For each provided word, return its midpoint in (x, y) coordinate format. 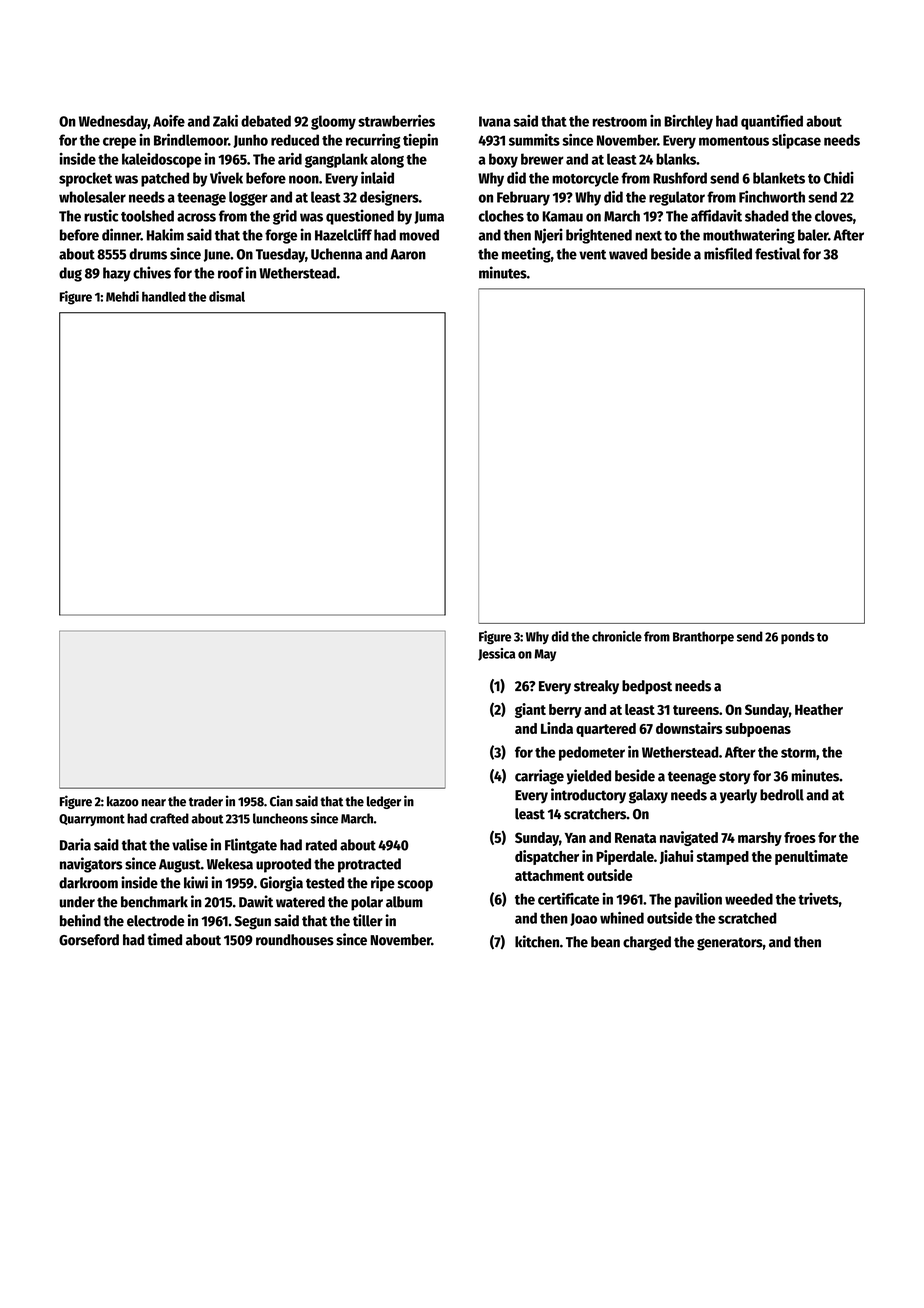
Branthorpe (703, 637)
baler (813, 235)
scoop (415, 886)
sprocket (85, 179)
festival (777, 253)
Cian (281, 801)
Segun (253, 923)
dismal (227, 296)
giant (530, 710)
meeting (526, 255)
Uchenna (336, 254)
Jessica (496, 654)
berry (565, 711)
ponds (798, 637)
